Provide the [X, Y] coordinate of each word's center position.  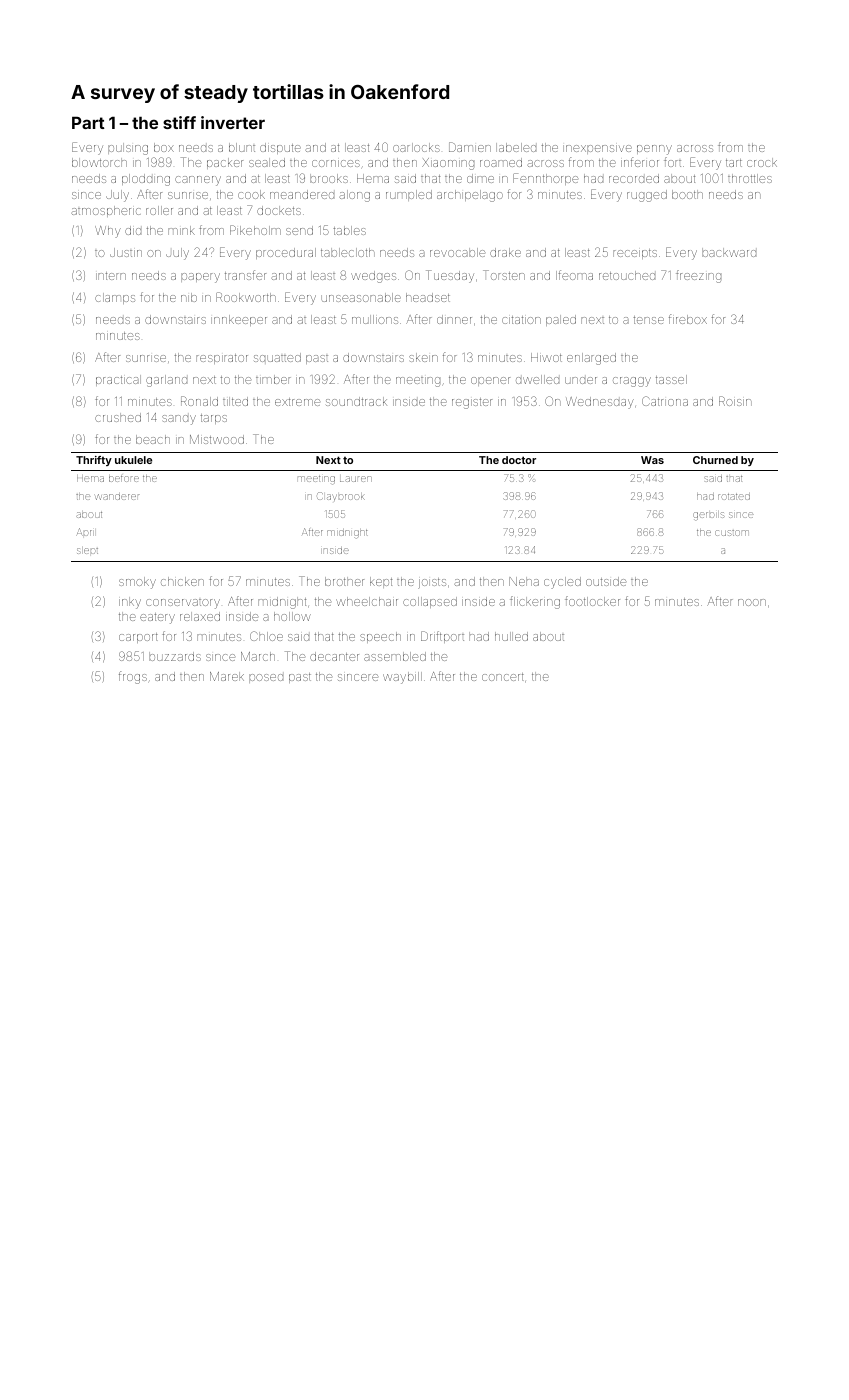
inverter [233, 122]
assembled [395, 656]
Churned [715, 460]
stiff [179, 122]
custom [731, 533]
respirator [222, 359]
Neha [524, 581]
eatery [157, 618]
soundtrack [356, 401]
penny [654, 150]
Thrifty [94, 461]
